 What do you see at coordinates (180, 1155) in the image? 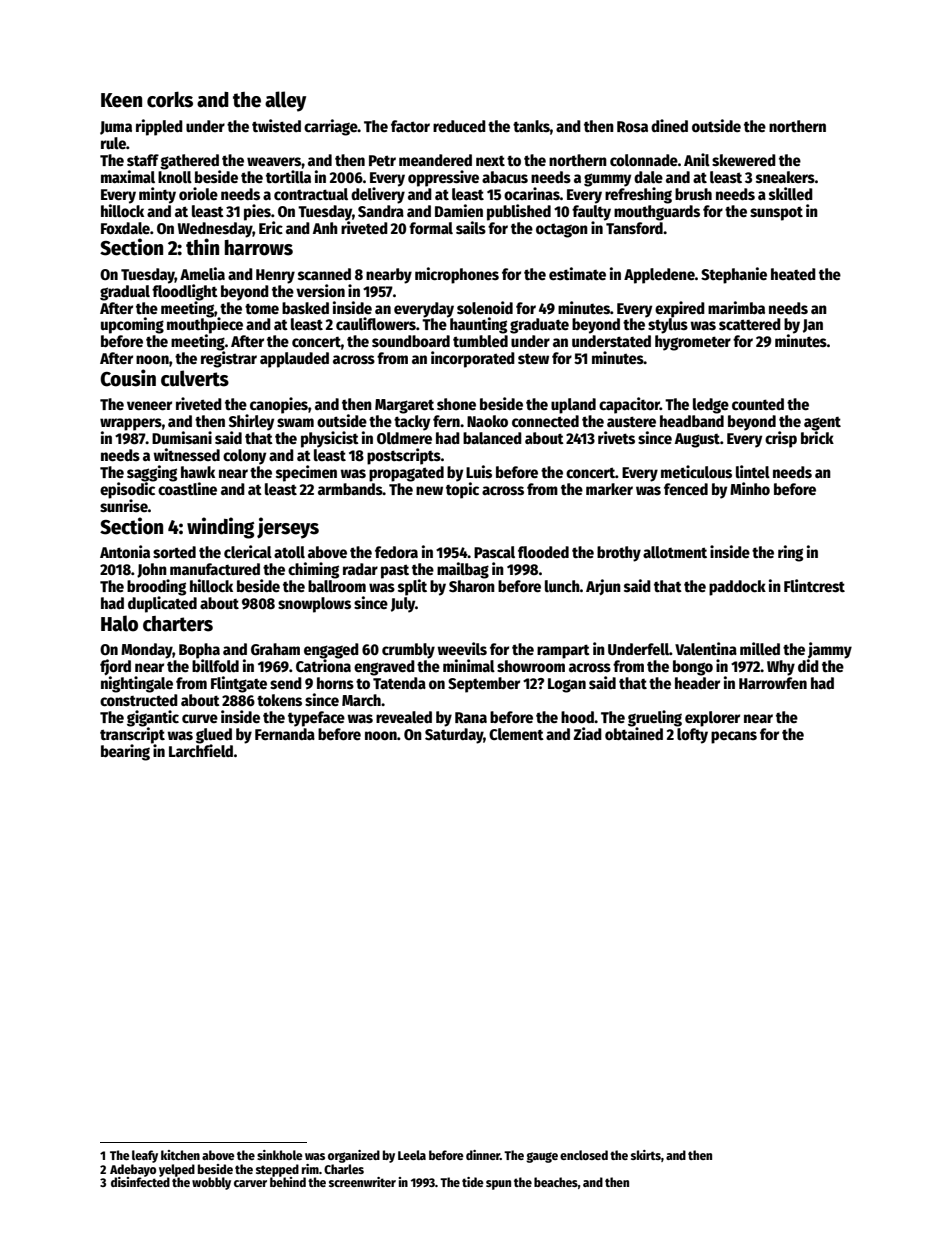
I see `kitchen` at bounding box center [180, 1155].
